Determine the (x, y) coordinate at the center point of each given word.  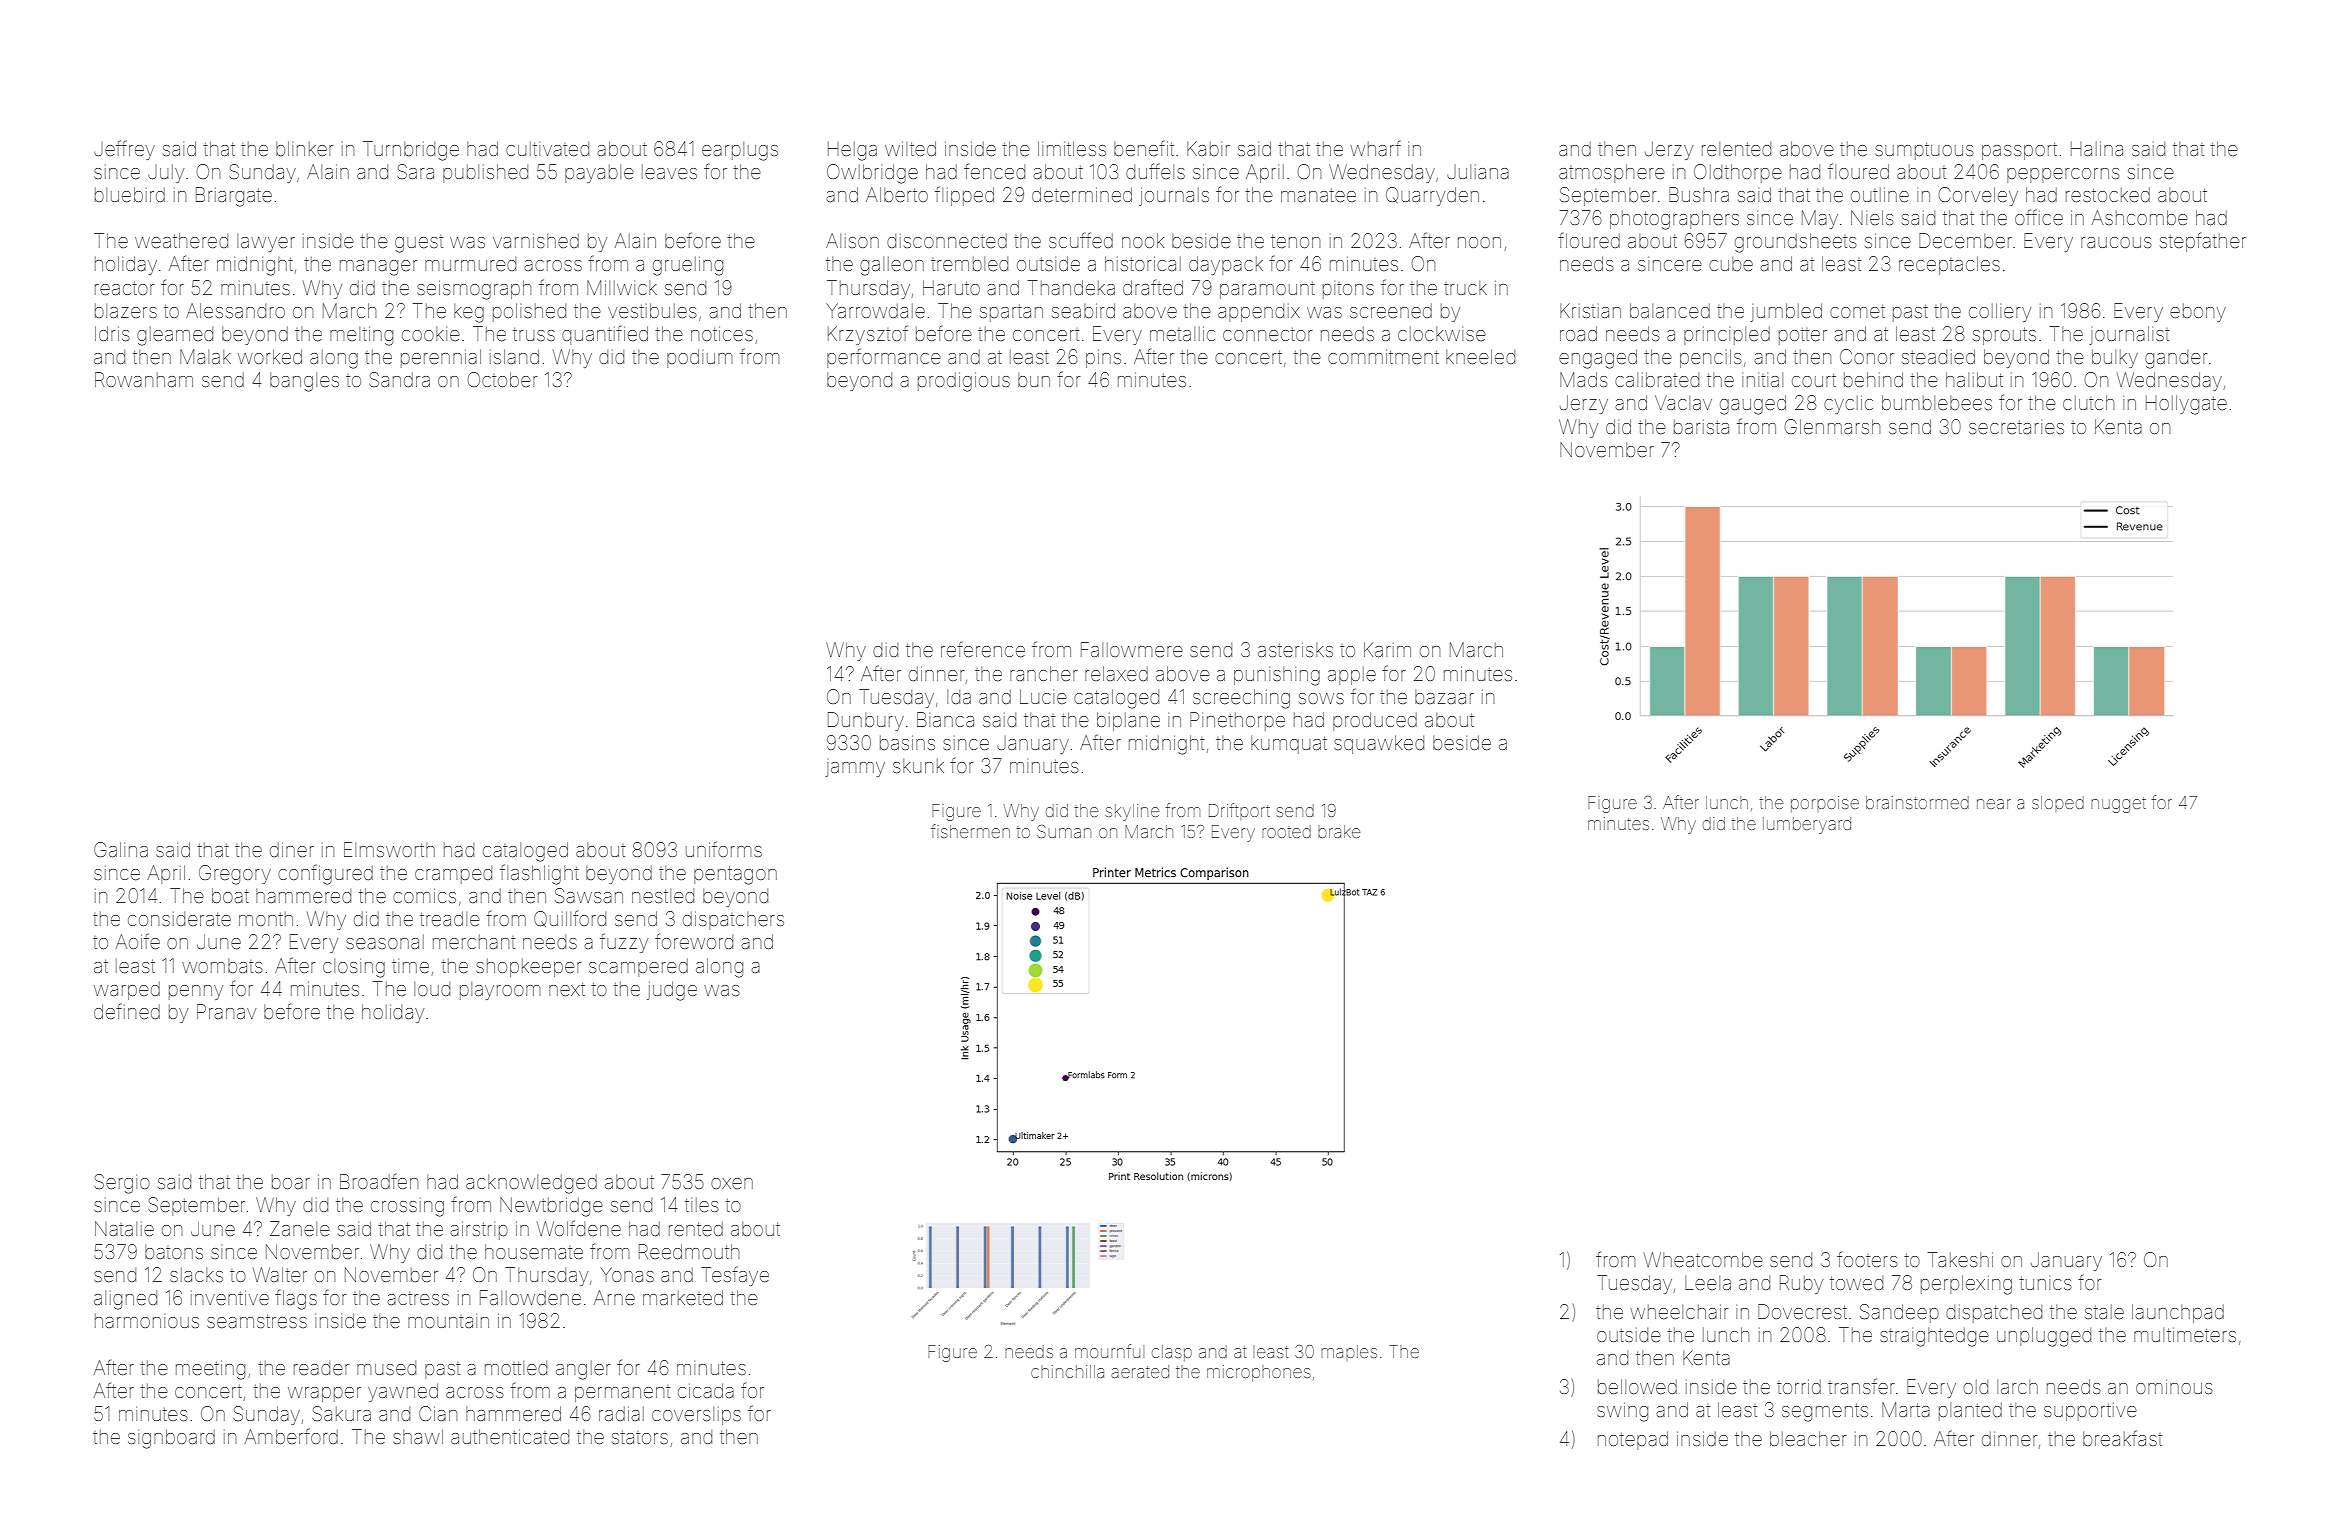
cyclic (1848, 405)
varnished (536, 241)
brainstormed (1917, 802)
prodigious (964, 382)
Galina (121, 849)
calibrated (1657, 379)
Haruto (951, 287)
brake (1339, 831)
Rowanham (144, 379)
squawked (1379, 744)
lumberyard (1807, 825)
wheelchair (1679, 1312)
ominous (2174, 1387)
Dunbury (866, 721)
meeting (210, 1370)
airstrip (479, 1231)
